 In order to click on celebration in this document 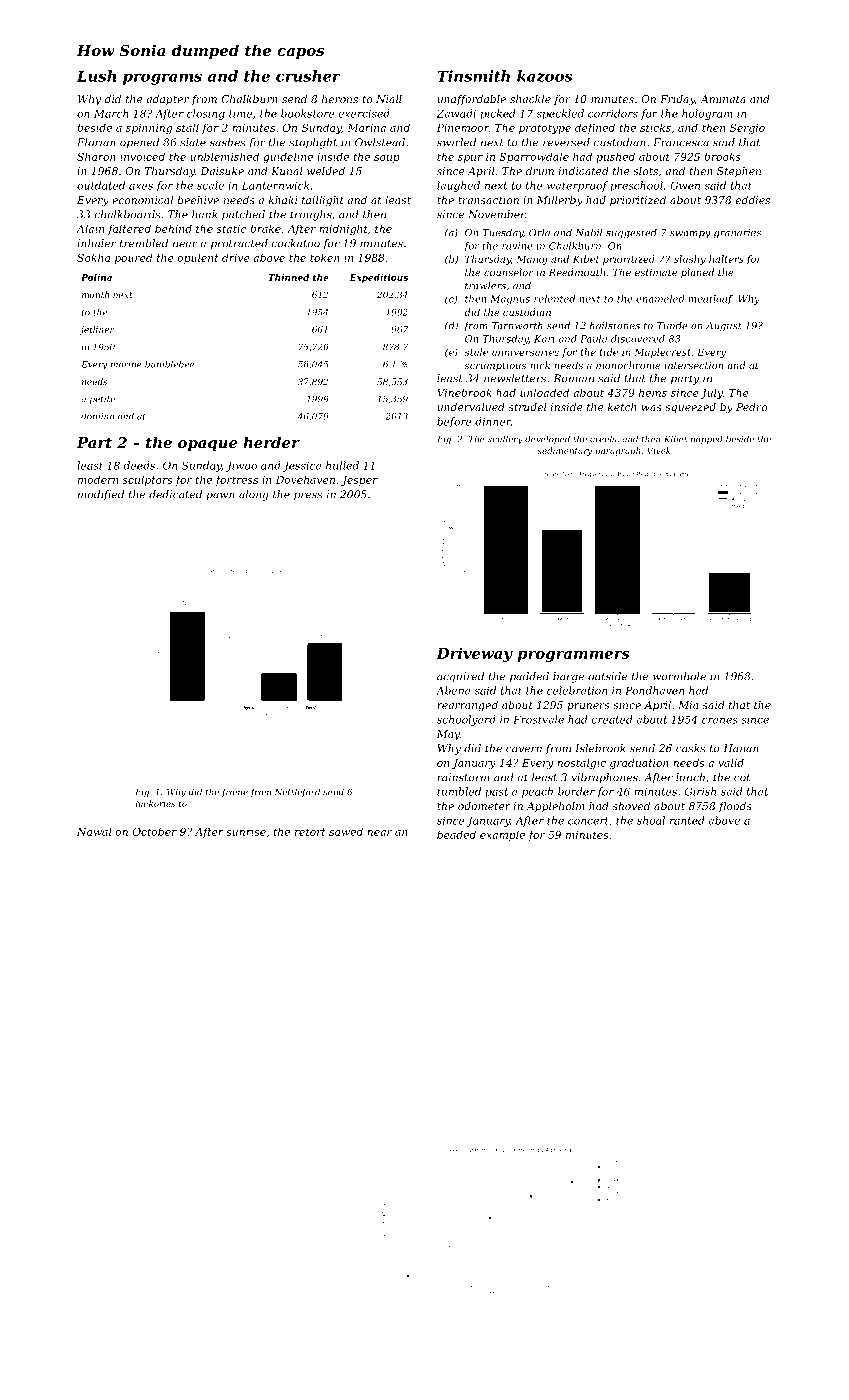, I will do `click(577, 690)`.
